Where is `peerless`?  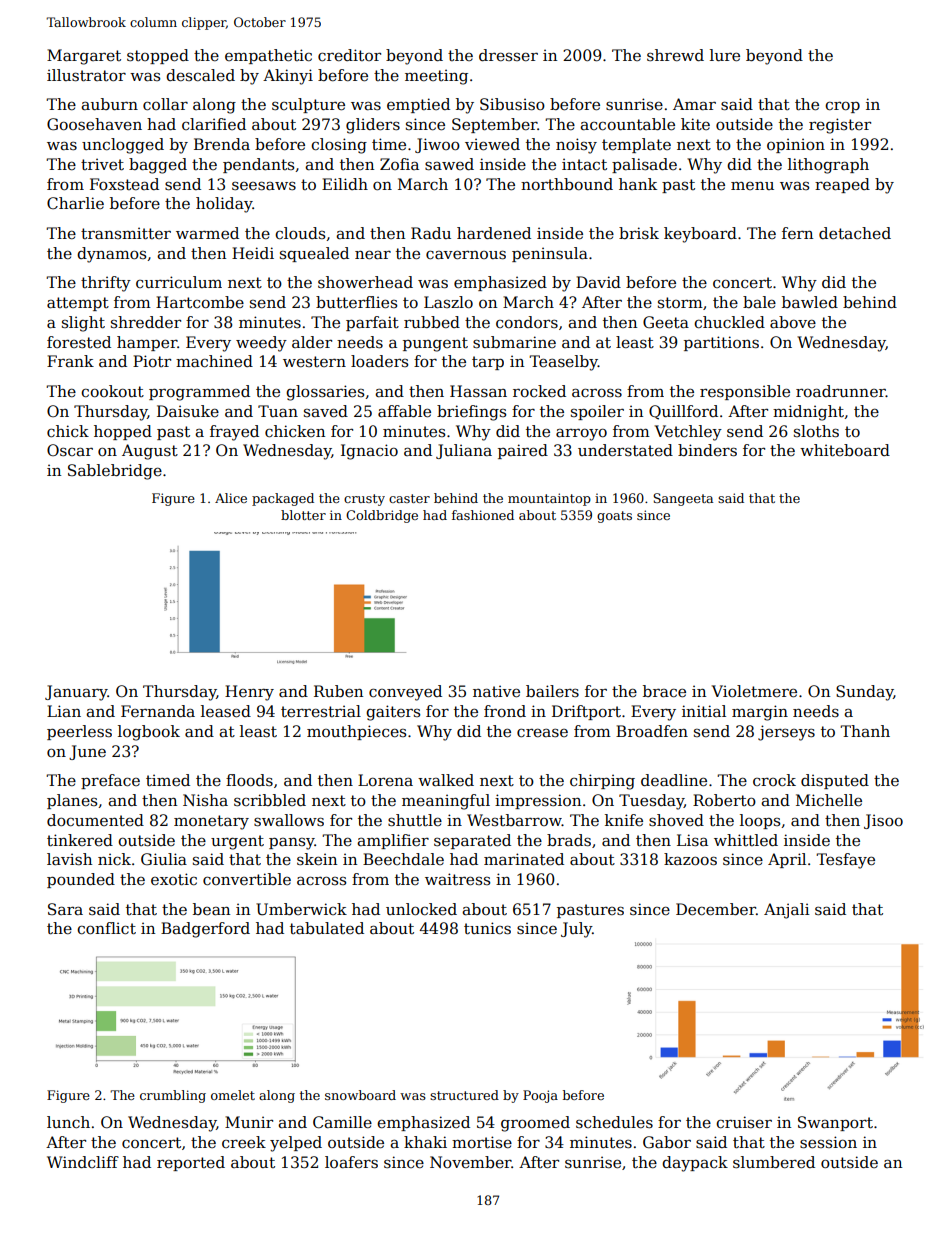 peerless is located at coordinates (79, 732).
